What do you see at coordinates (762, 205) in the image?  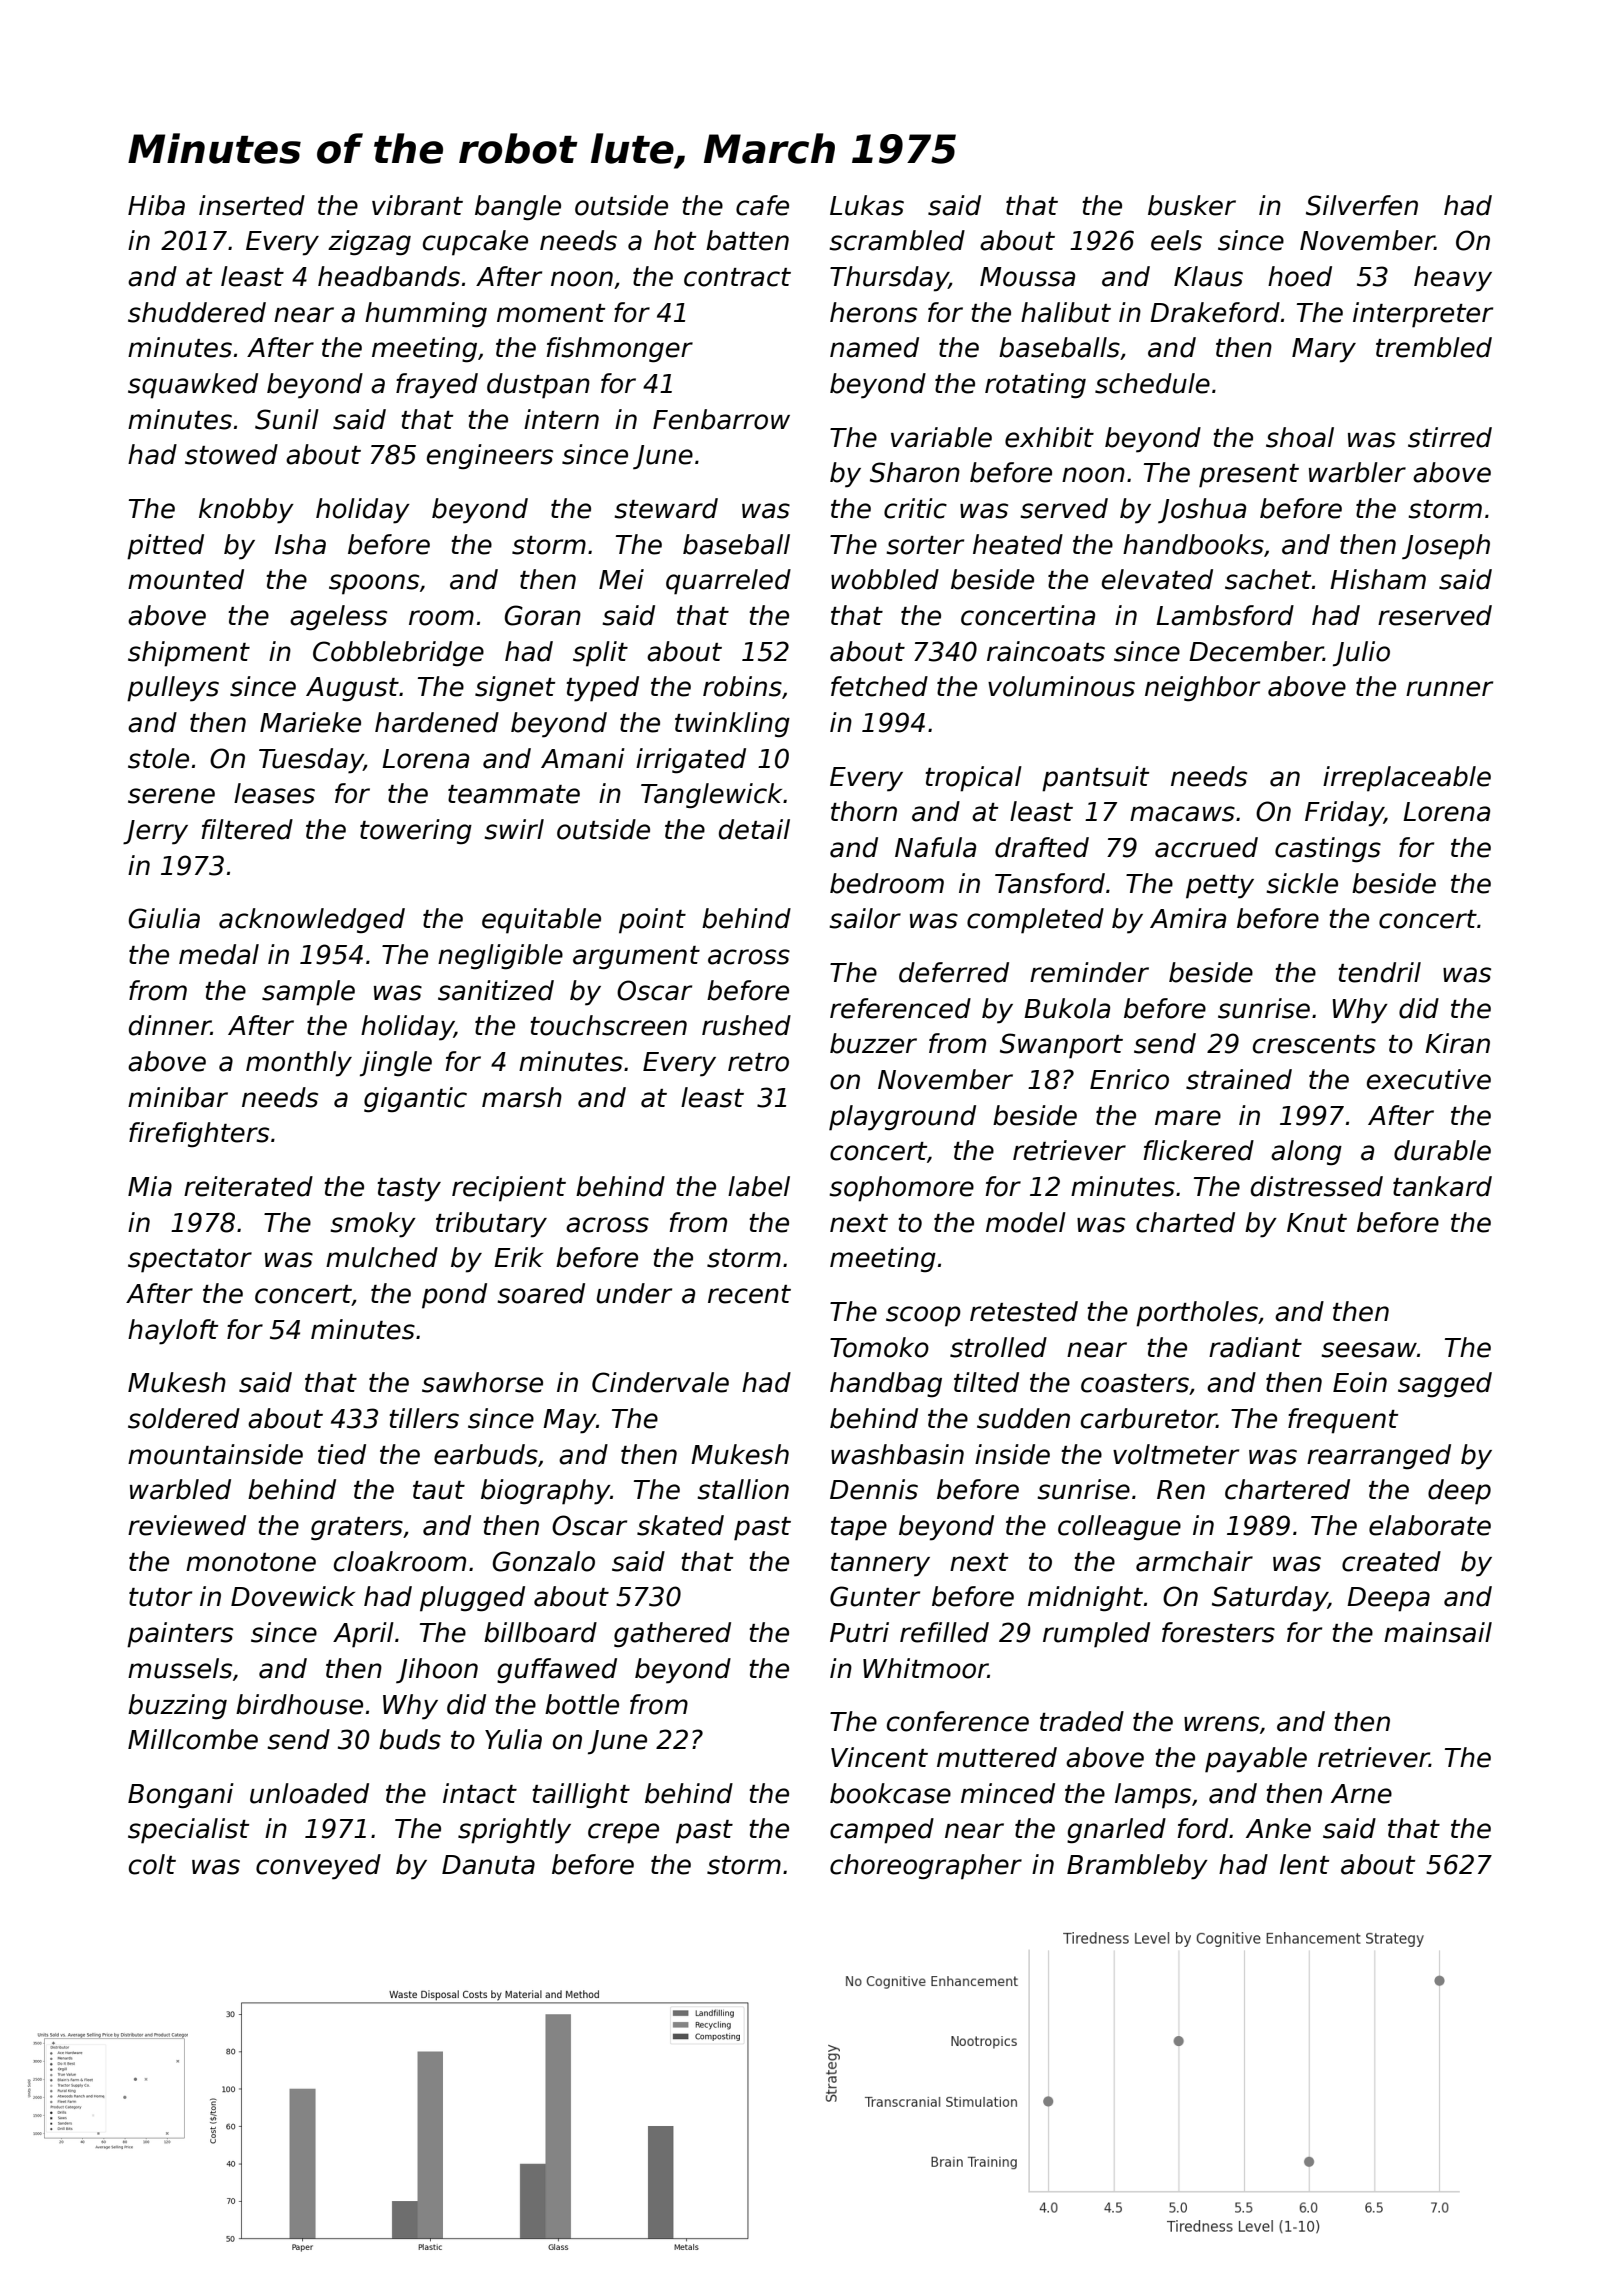 I see `cafe` at bounding box center [762, 205].
